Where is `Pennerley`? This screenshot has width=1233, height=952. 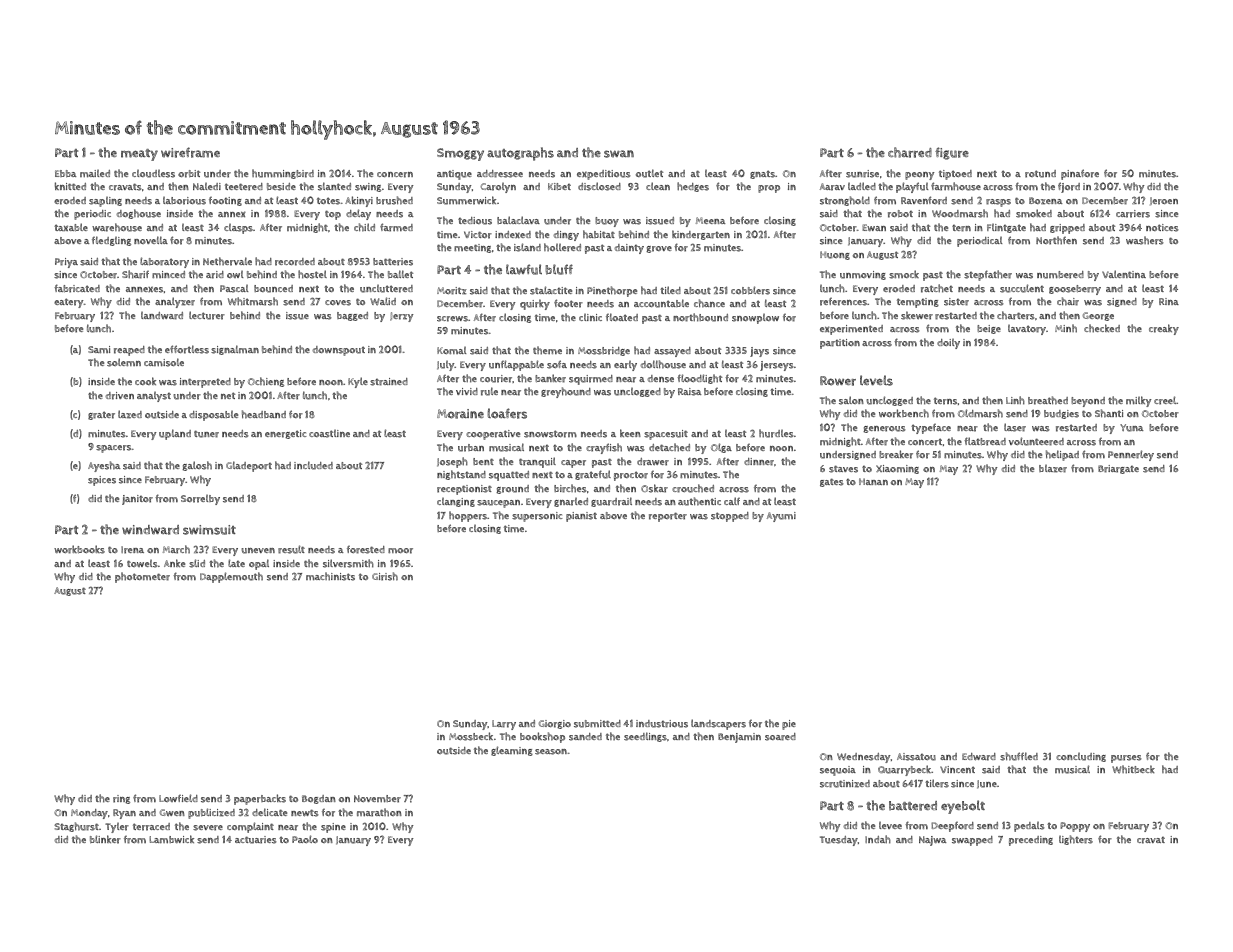
Pennerley is located at coordinates (1131, 455).
